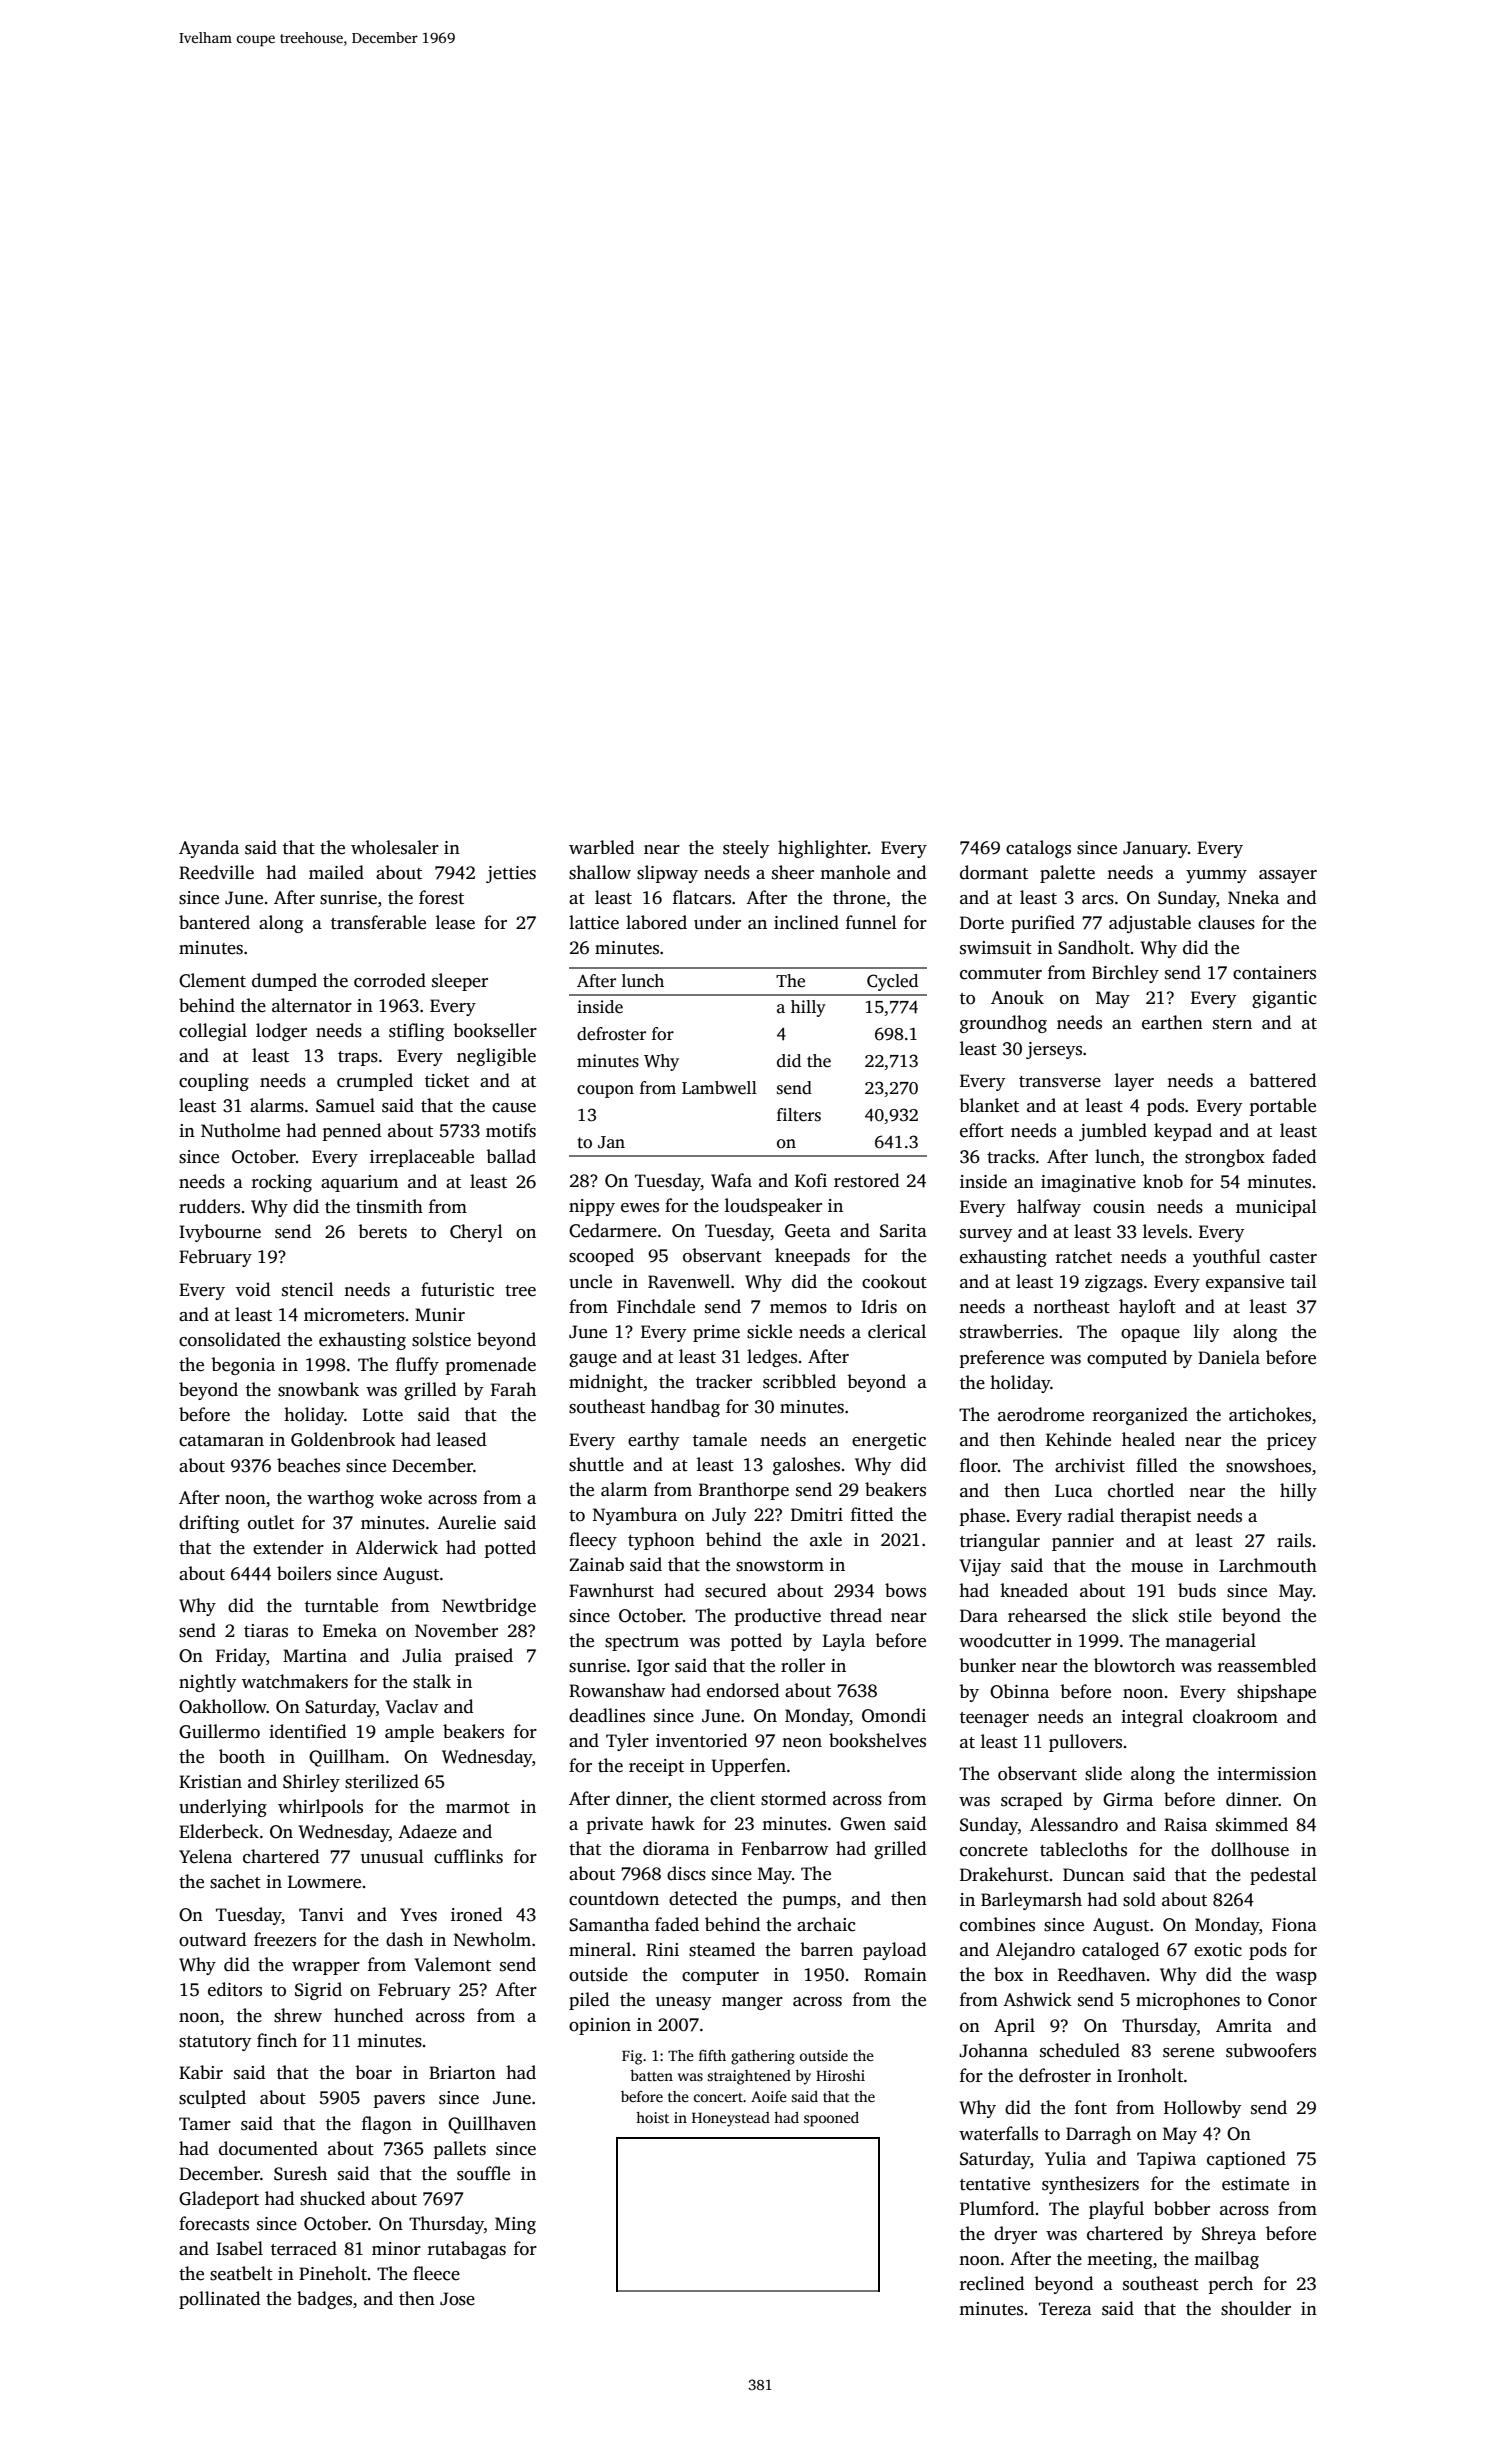 The width and height of the page is (1496, 2464). I want to click on kneaded, so click(1034, 1590).
